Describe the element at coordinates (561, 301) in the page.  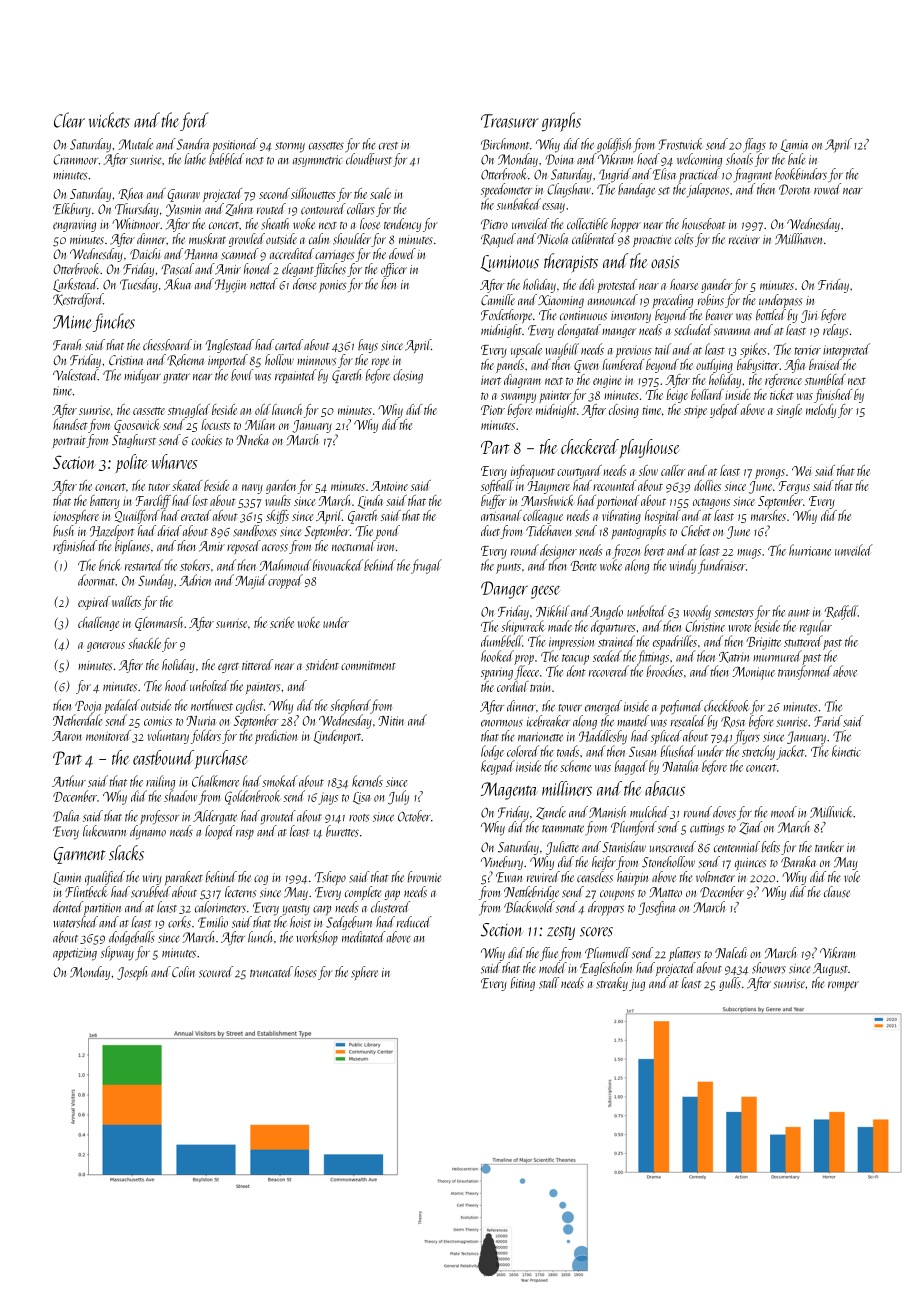
I see `Xiaoming` at that location.
